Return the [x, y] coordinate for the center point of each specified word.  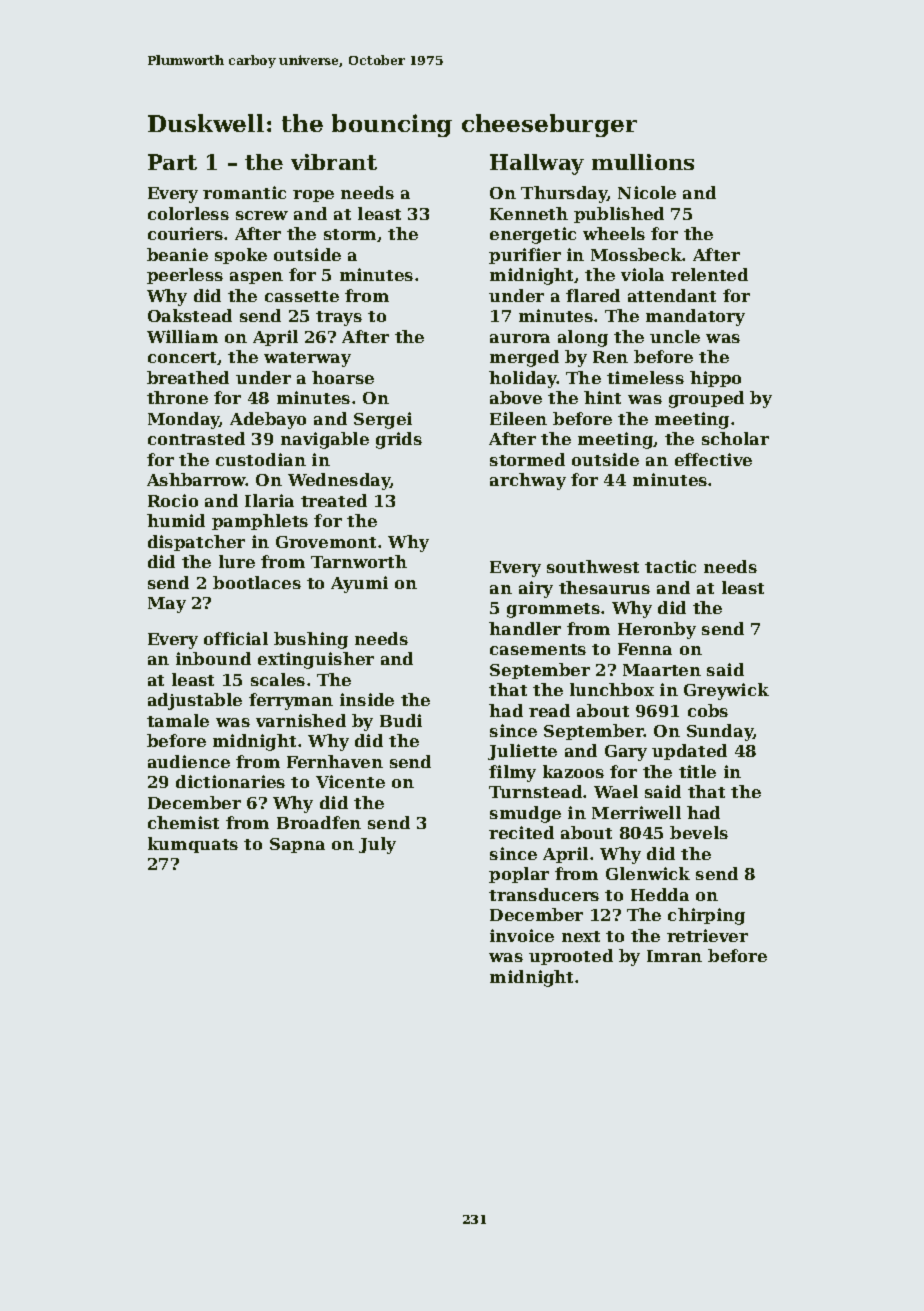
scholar [735, 438]
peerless [185, 276]
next [581, 936]
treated [334, 500]
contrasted [196, 438]
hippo [715, 379]
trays [339, 318]
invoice [522, 935]
